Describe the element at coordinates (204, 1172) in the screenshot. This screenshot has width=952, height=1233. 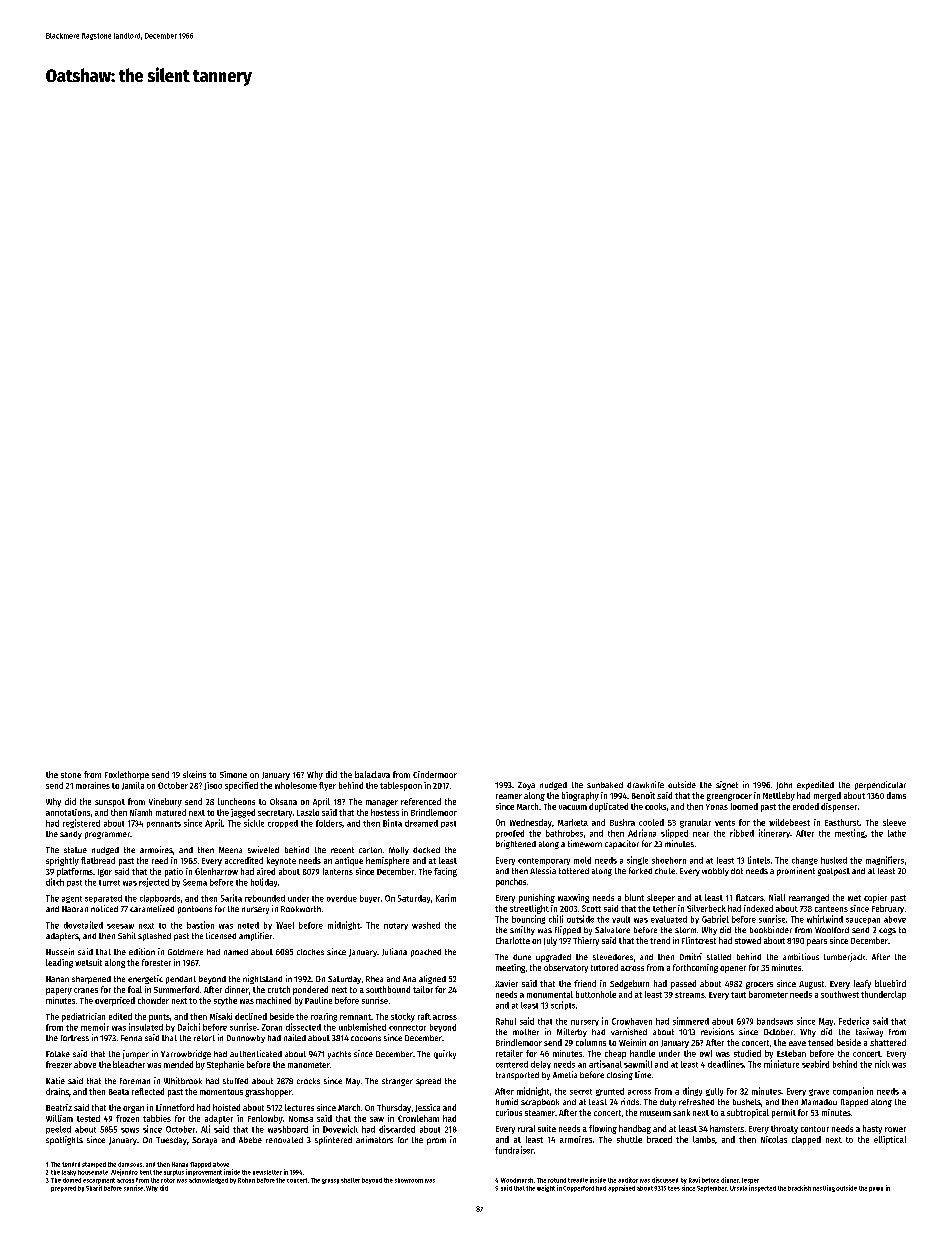
I see `improvement` at that location.
